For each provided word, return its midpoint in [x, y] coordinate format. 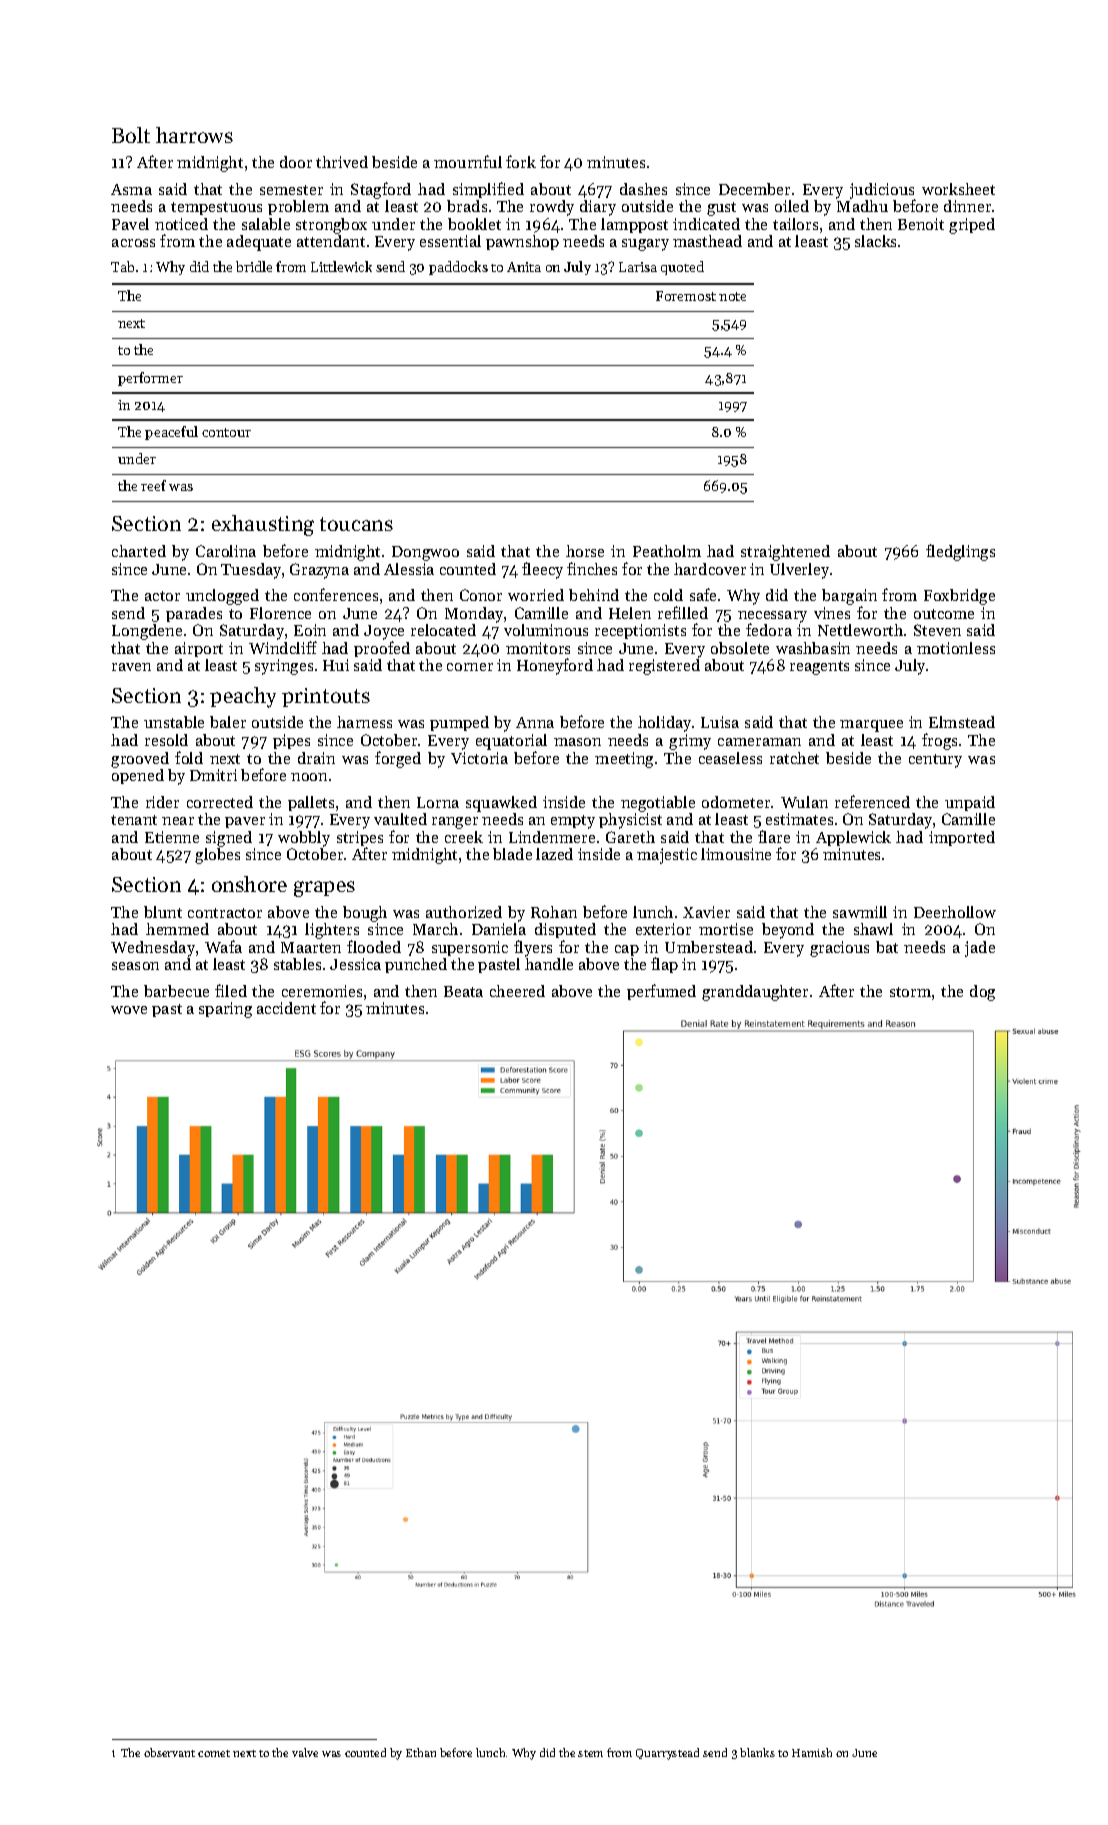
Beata [463, 991]
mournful [468, 161]
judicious [882, 191]
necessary [772, 617]
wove [129, 1010]
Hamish [812, 1752]
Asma [131, 189]
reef [153, 485]
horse [585, 551]
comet [214, 1753]
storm [910, 992]
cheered [517, 991]
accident [286, 1008]
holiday [664, 724]
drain [316, 758]
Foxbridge [959, 597]
